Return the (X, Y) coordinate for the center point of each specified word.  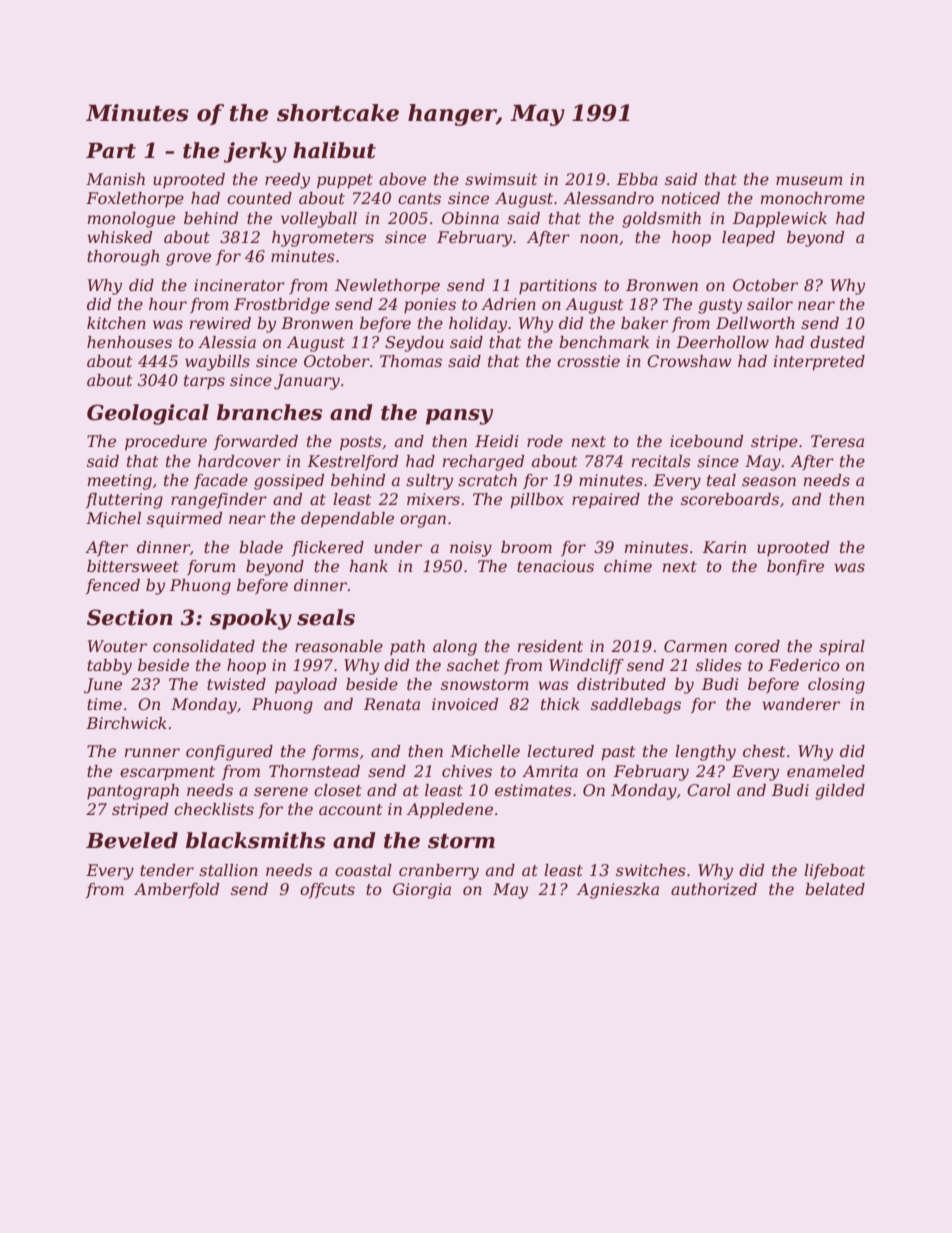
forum (211, 567)
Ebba (637, 179)
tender (167, 870)
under (398, 547)
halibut (334, 150)
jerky (255, 152)
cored (757, 646)
